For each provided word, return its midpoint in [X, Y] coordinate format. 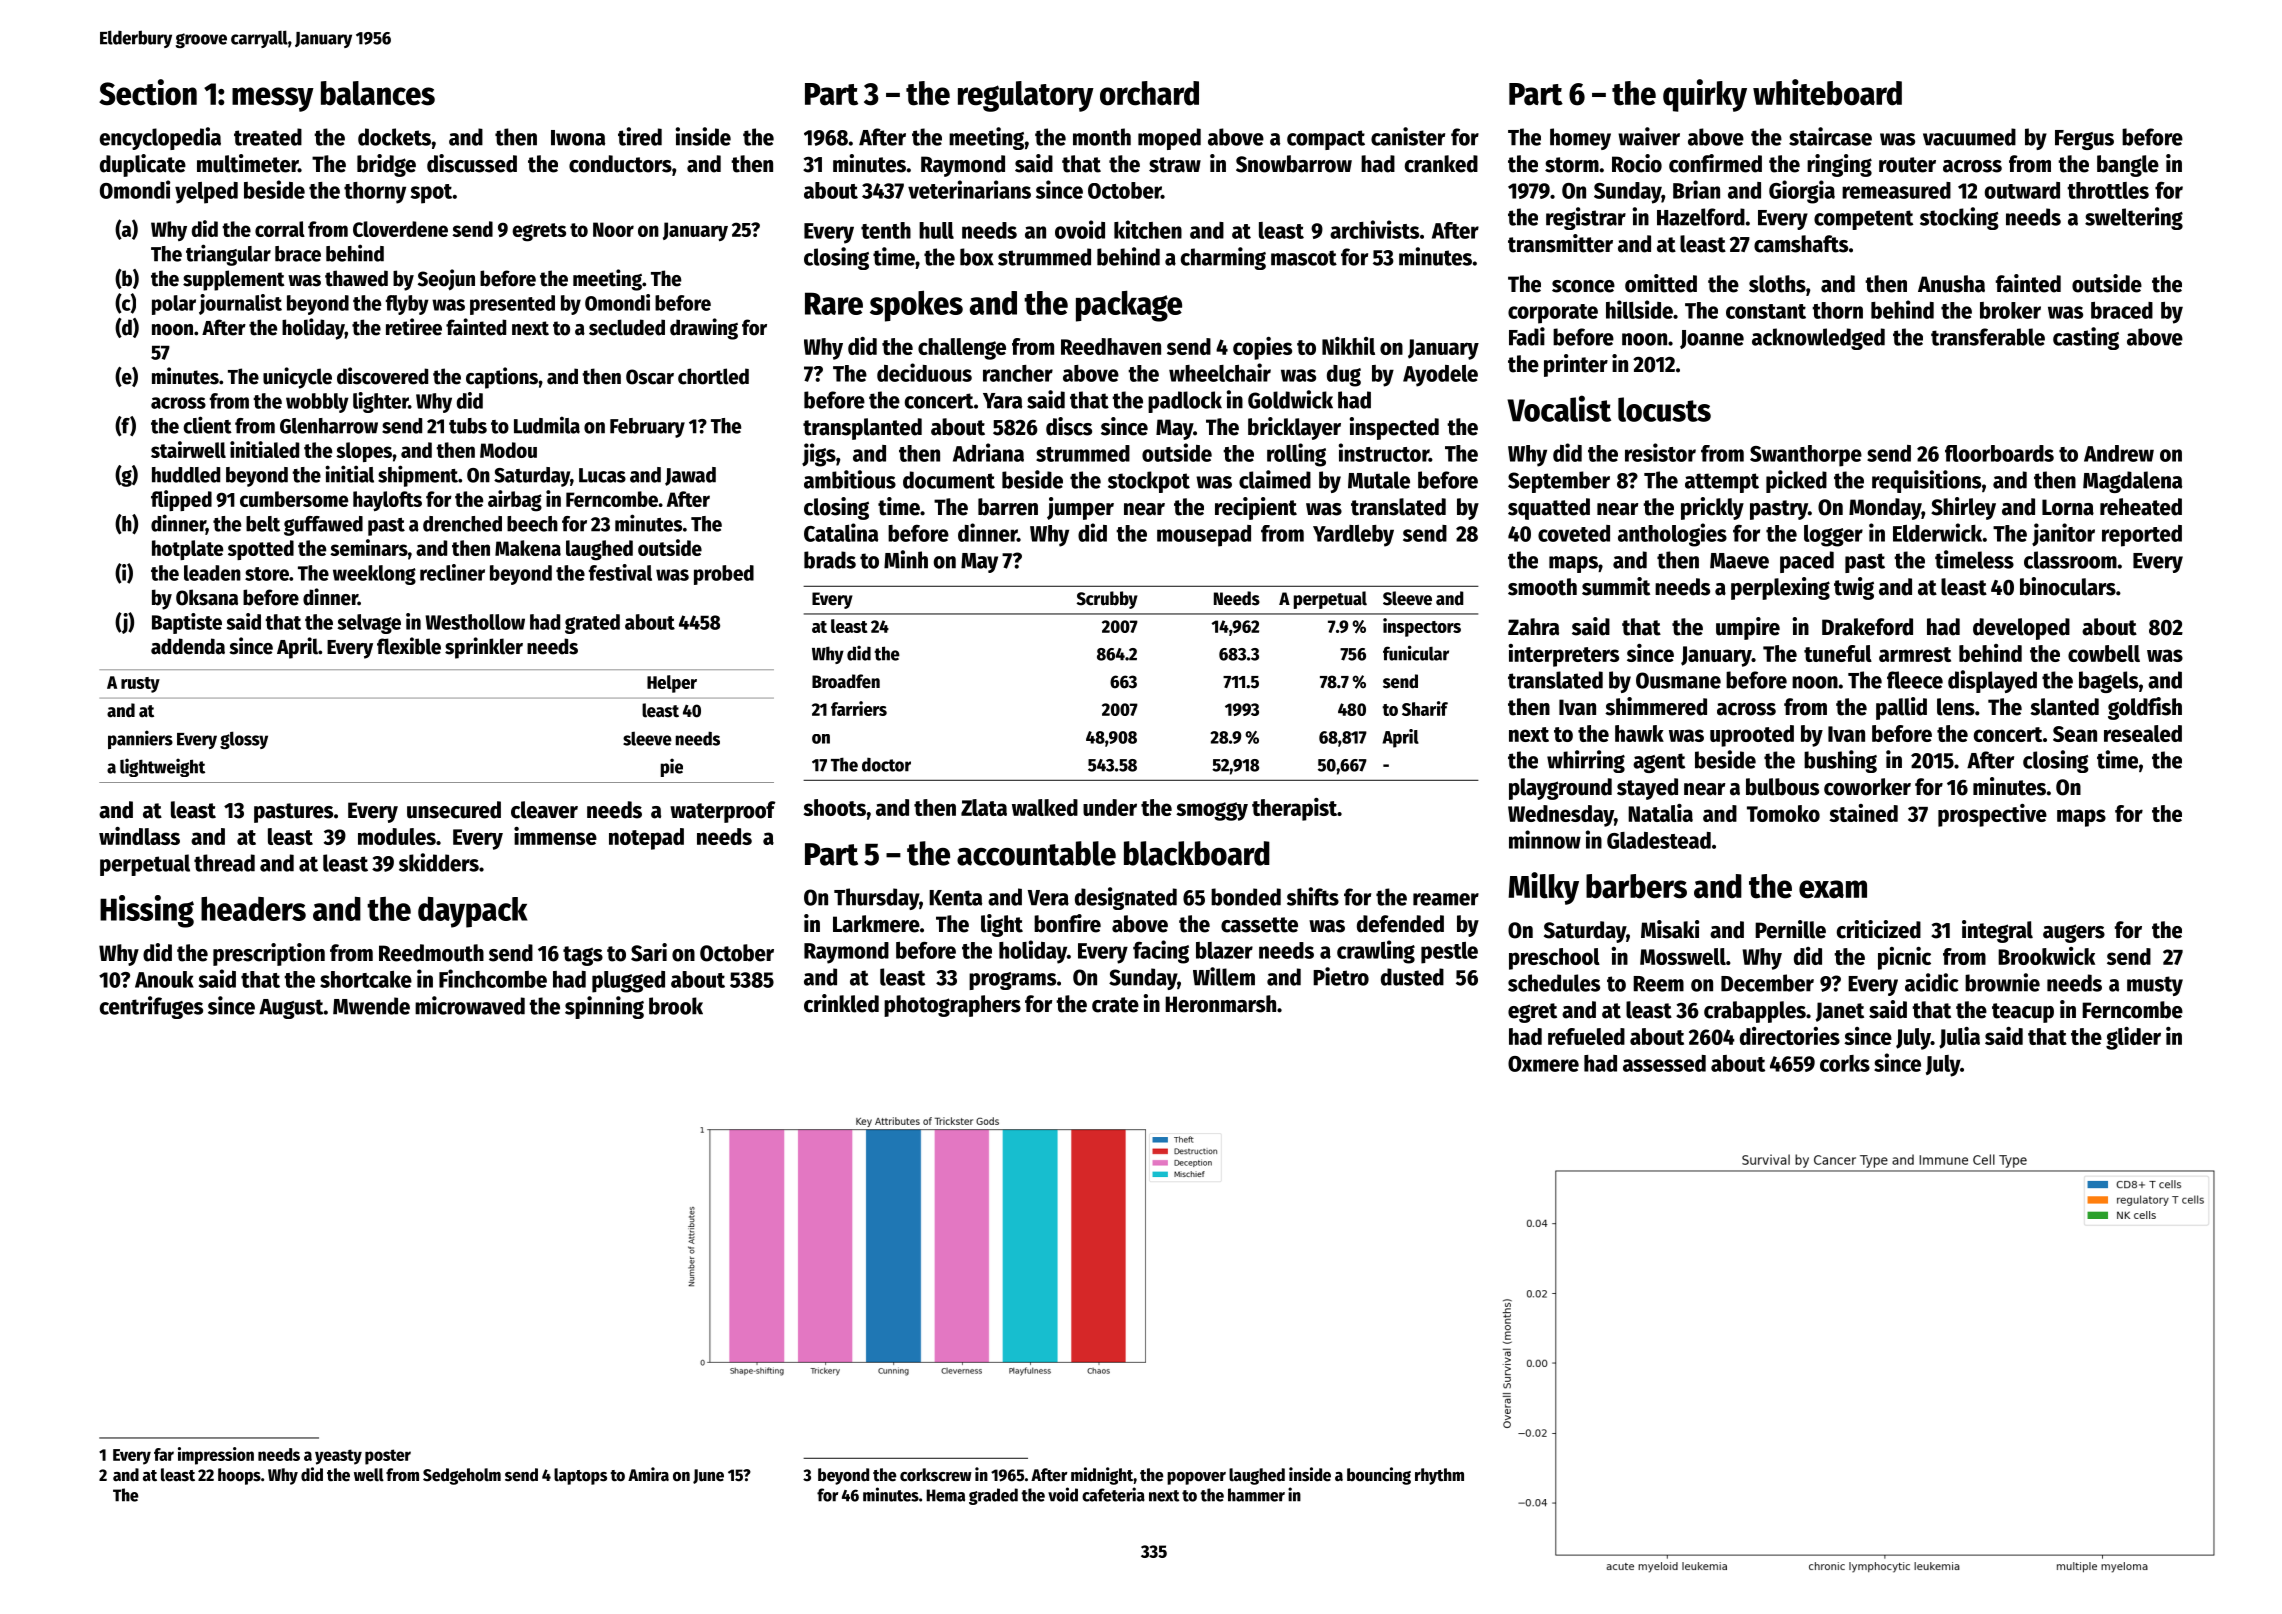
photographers [952, 1006]
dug [1344, 376]
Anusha [1951, 284]
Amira [648, 1474]
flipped [181, 500]
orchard [1149, 93]
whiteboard [1827, 92]
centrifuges [151, 1007]
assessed [1664, 1063]
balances [378, 93]
